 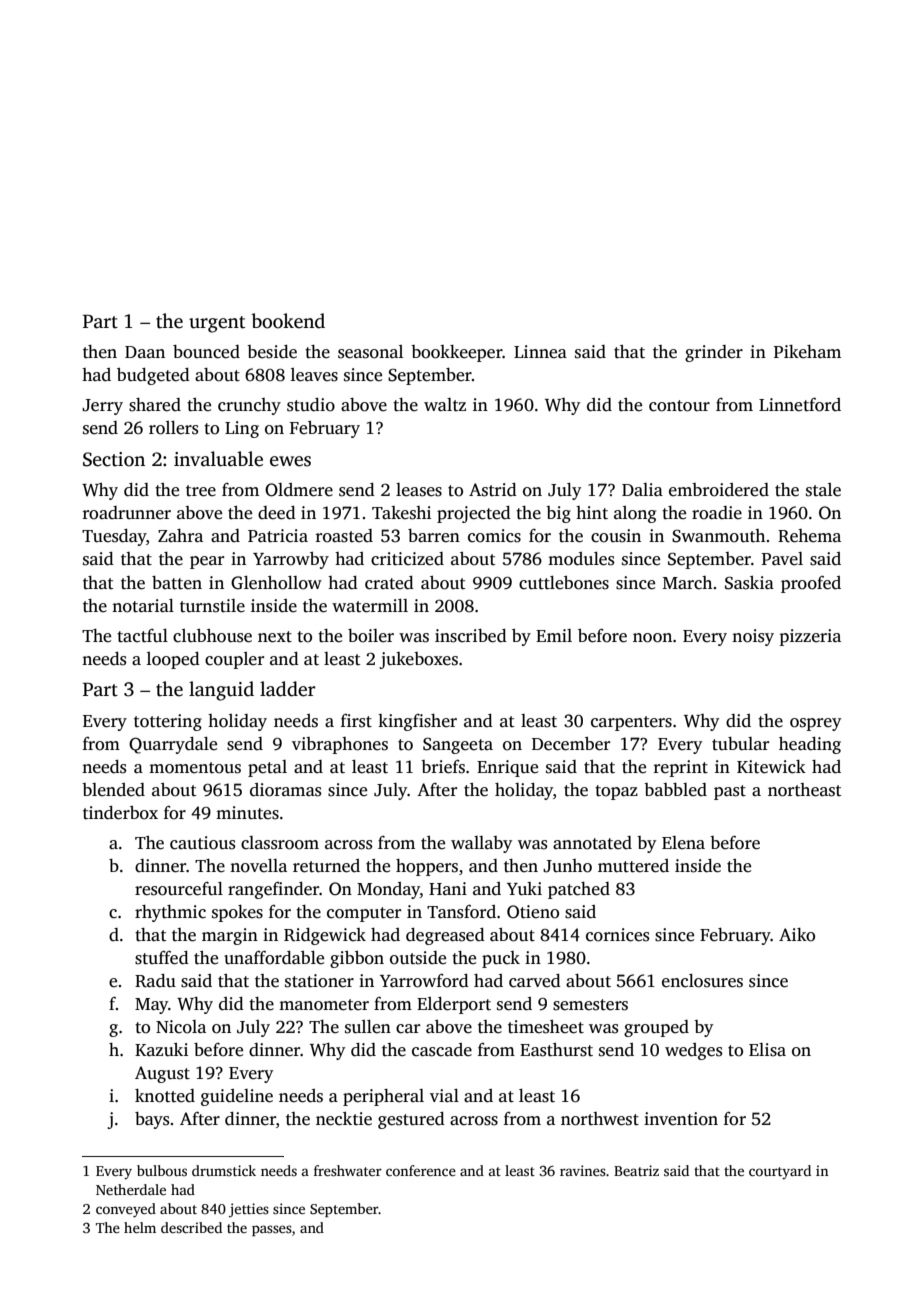 What do you see at coordinates (249, 1210) in the screenshot?
I see `jetties` at bounding box center [249, 1210].
